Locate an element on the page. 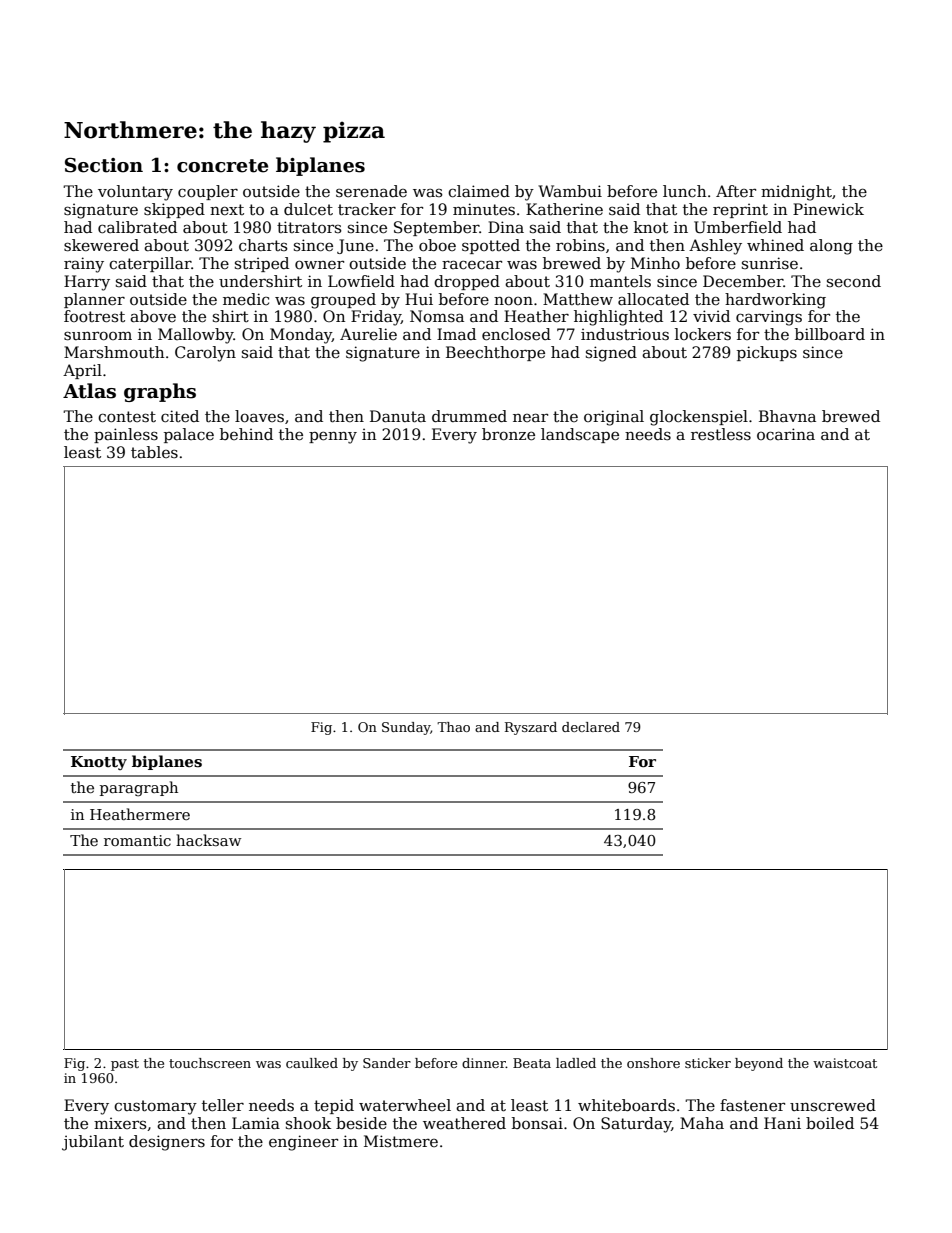  past is located at coordinates (125, 1065).
